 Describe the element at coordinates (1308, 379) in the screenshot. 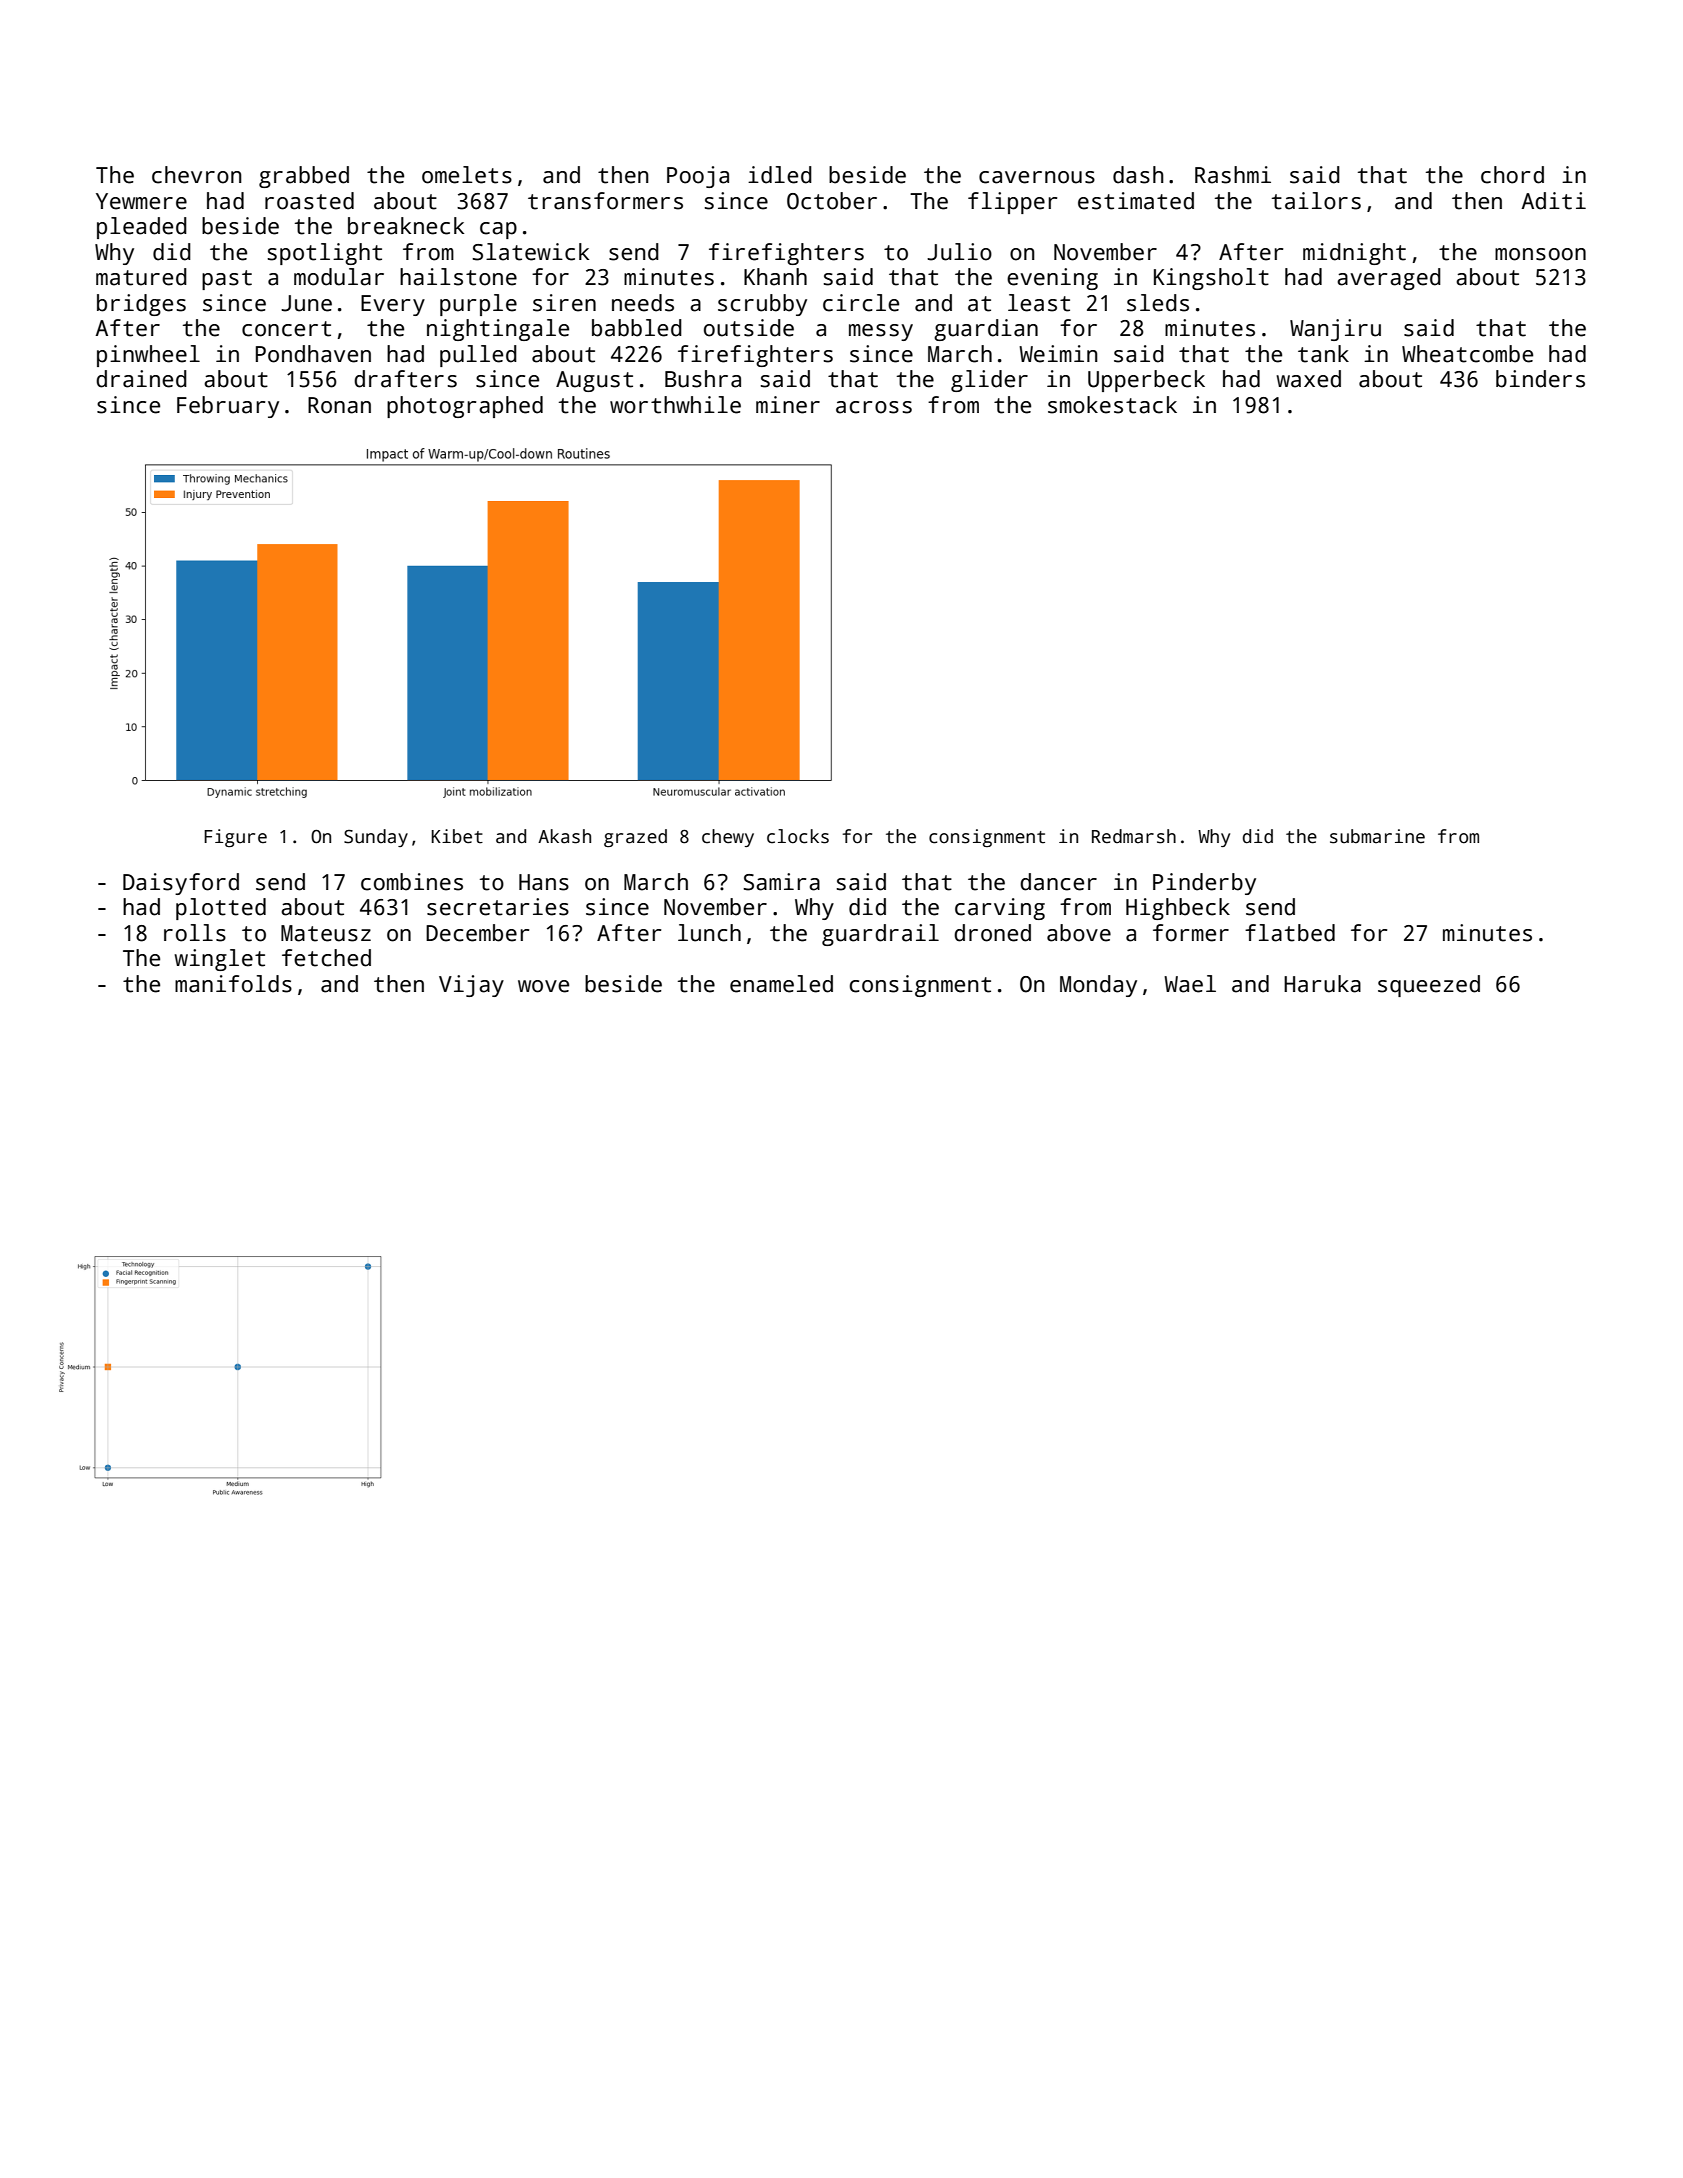

I see `waxed` at that location.
